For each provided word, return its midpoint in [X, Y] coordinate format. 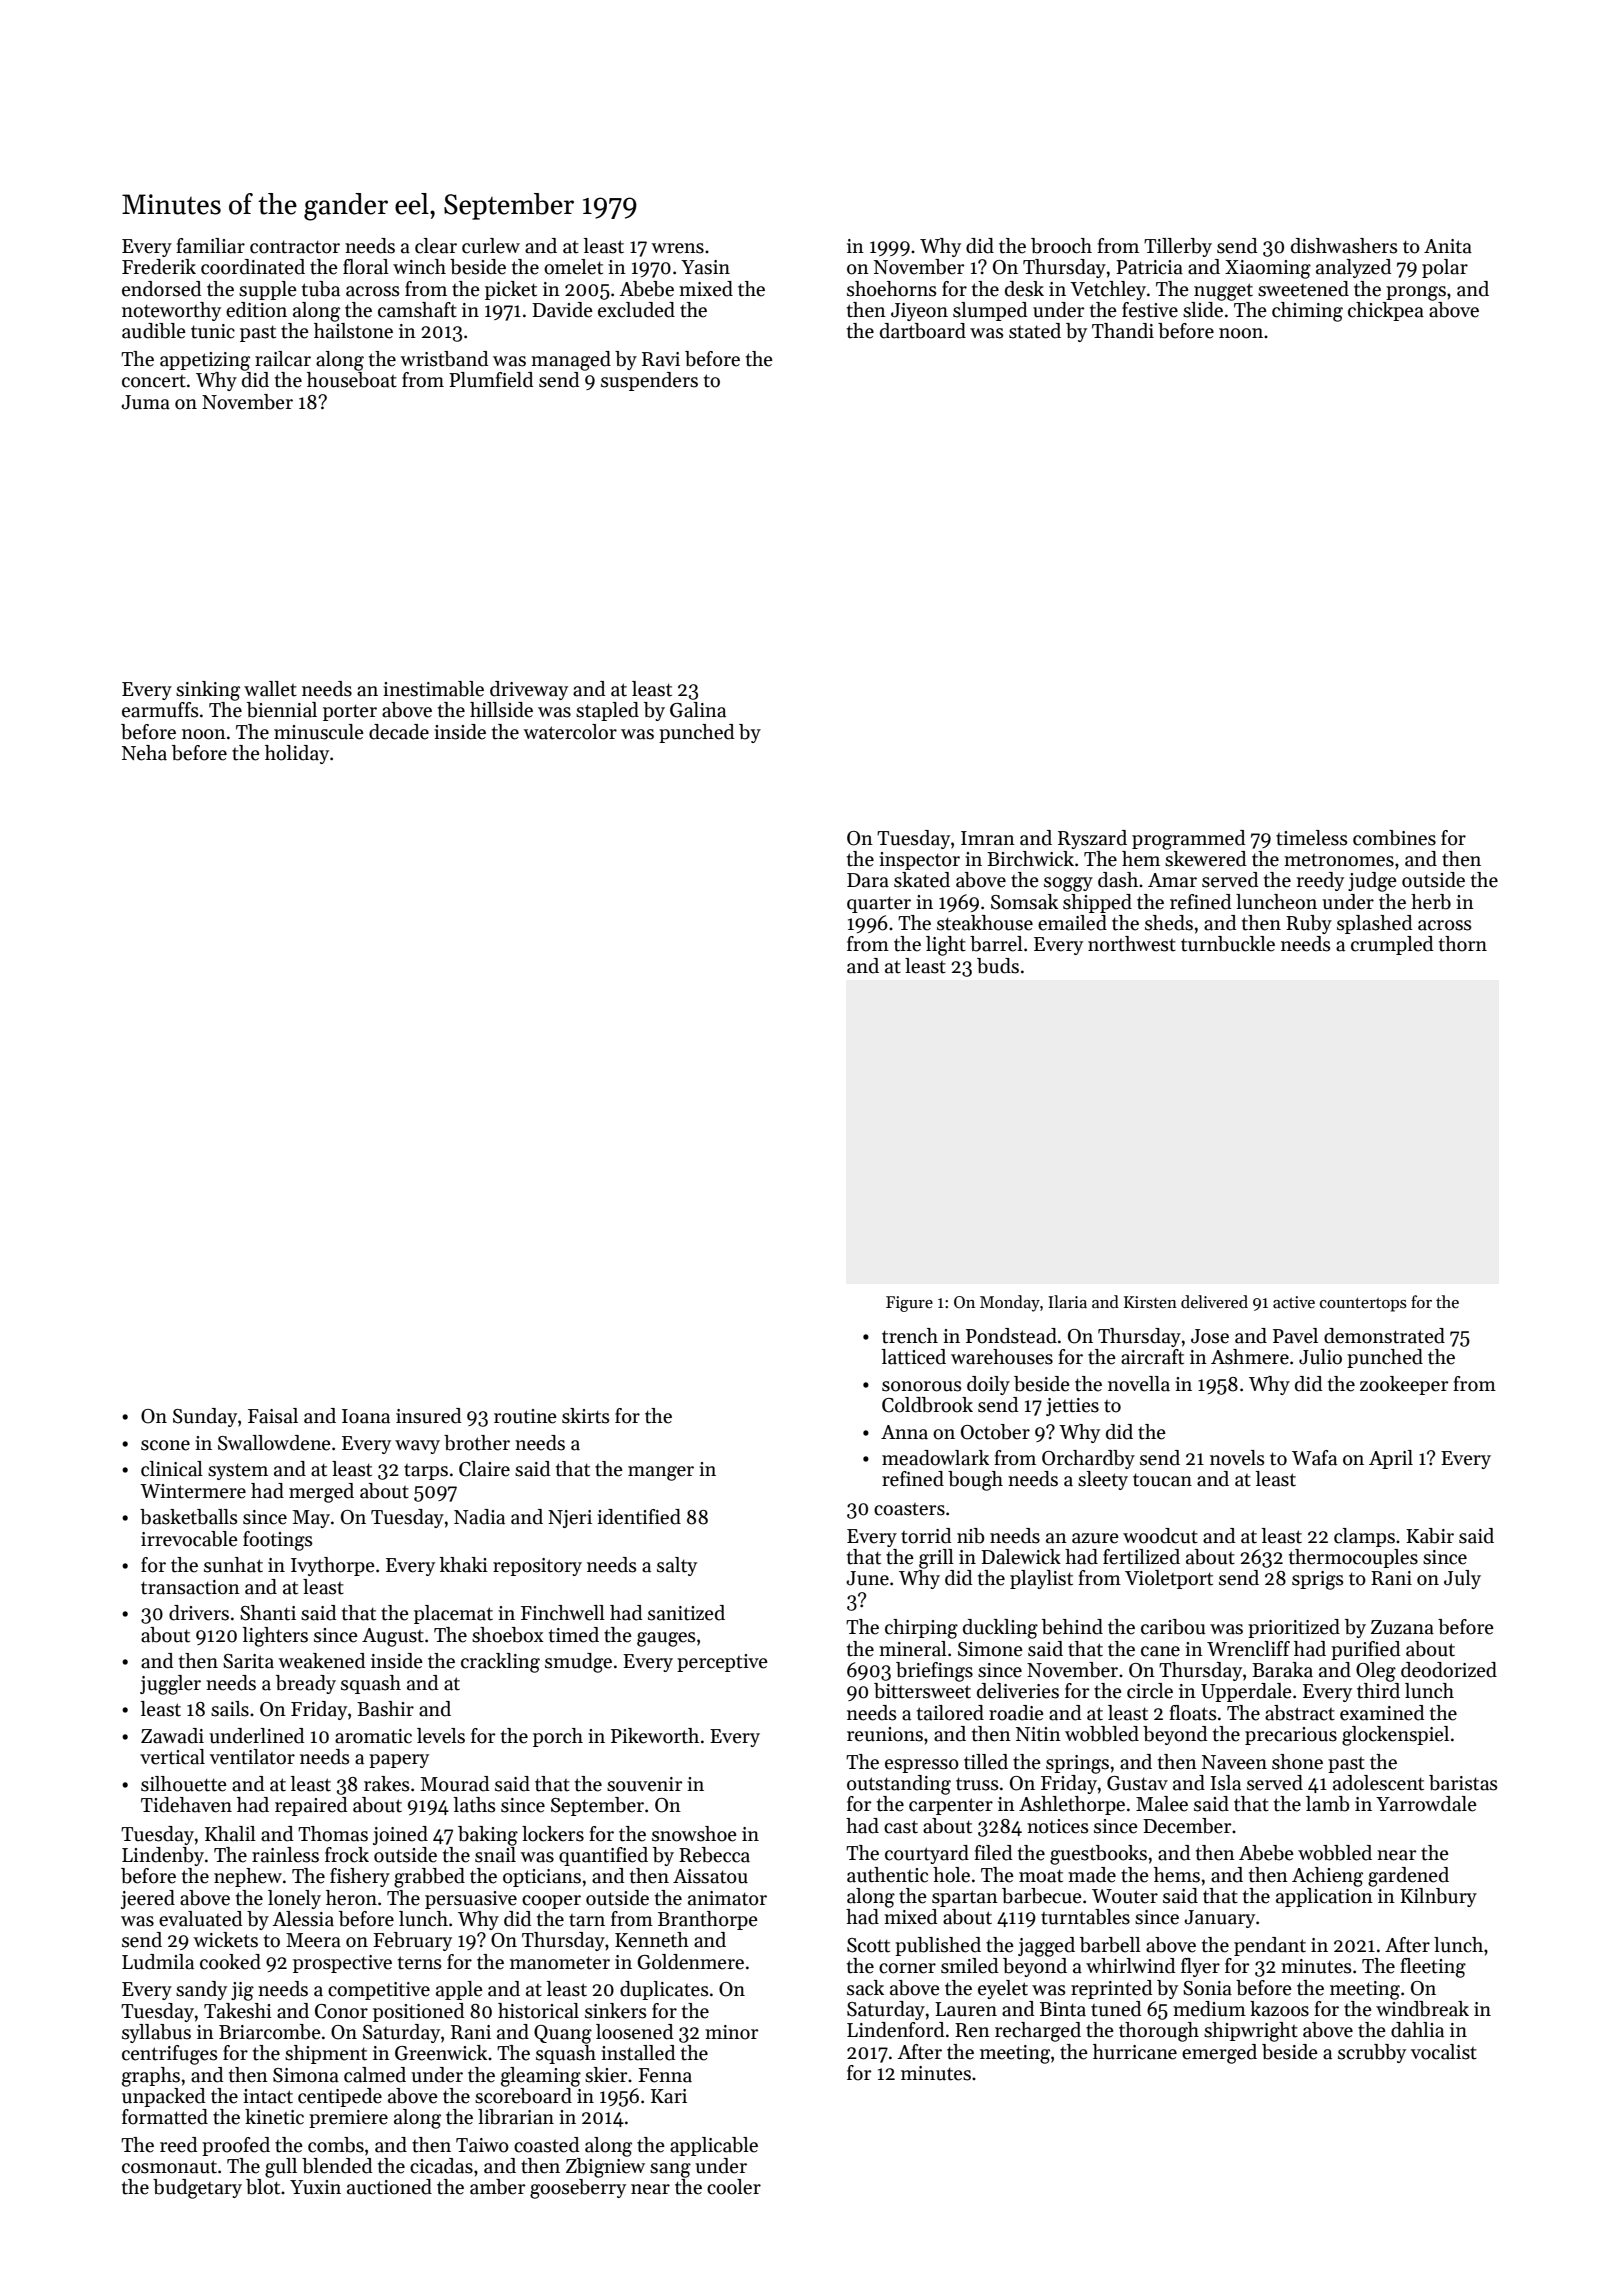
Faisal [273, 1416]
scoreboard [523, 2096]
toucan [1162, 1480]
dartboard [923, 331]
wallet [270, 689]
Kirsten [1150, 1302]
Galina [698, 710]
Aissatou [710, 1876]
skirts [586, 1416]
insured [429, 1416]
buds [998, 966]
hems [1177, 1875]
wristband [444, 359]
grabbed [429, 1878]
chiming [1307, 312]
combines [1394, 838]
